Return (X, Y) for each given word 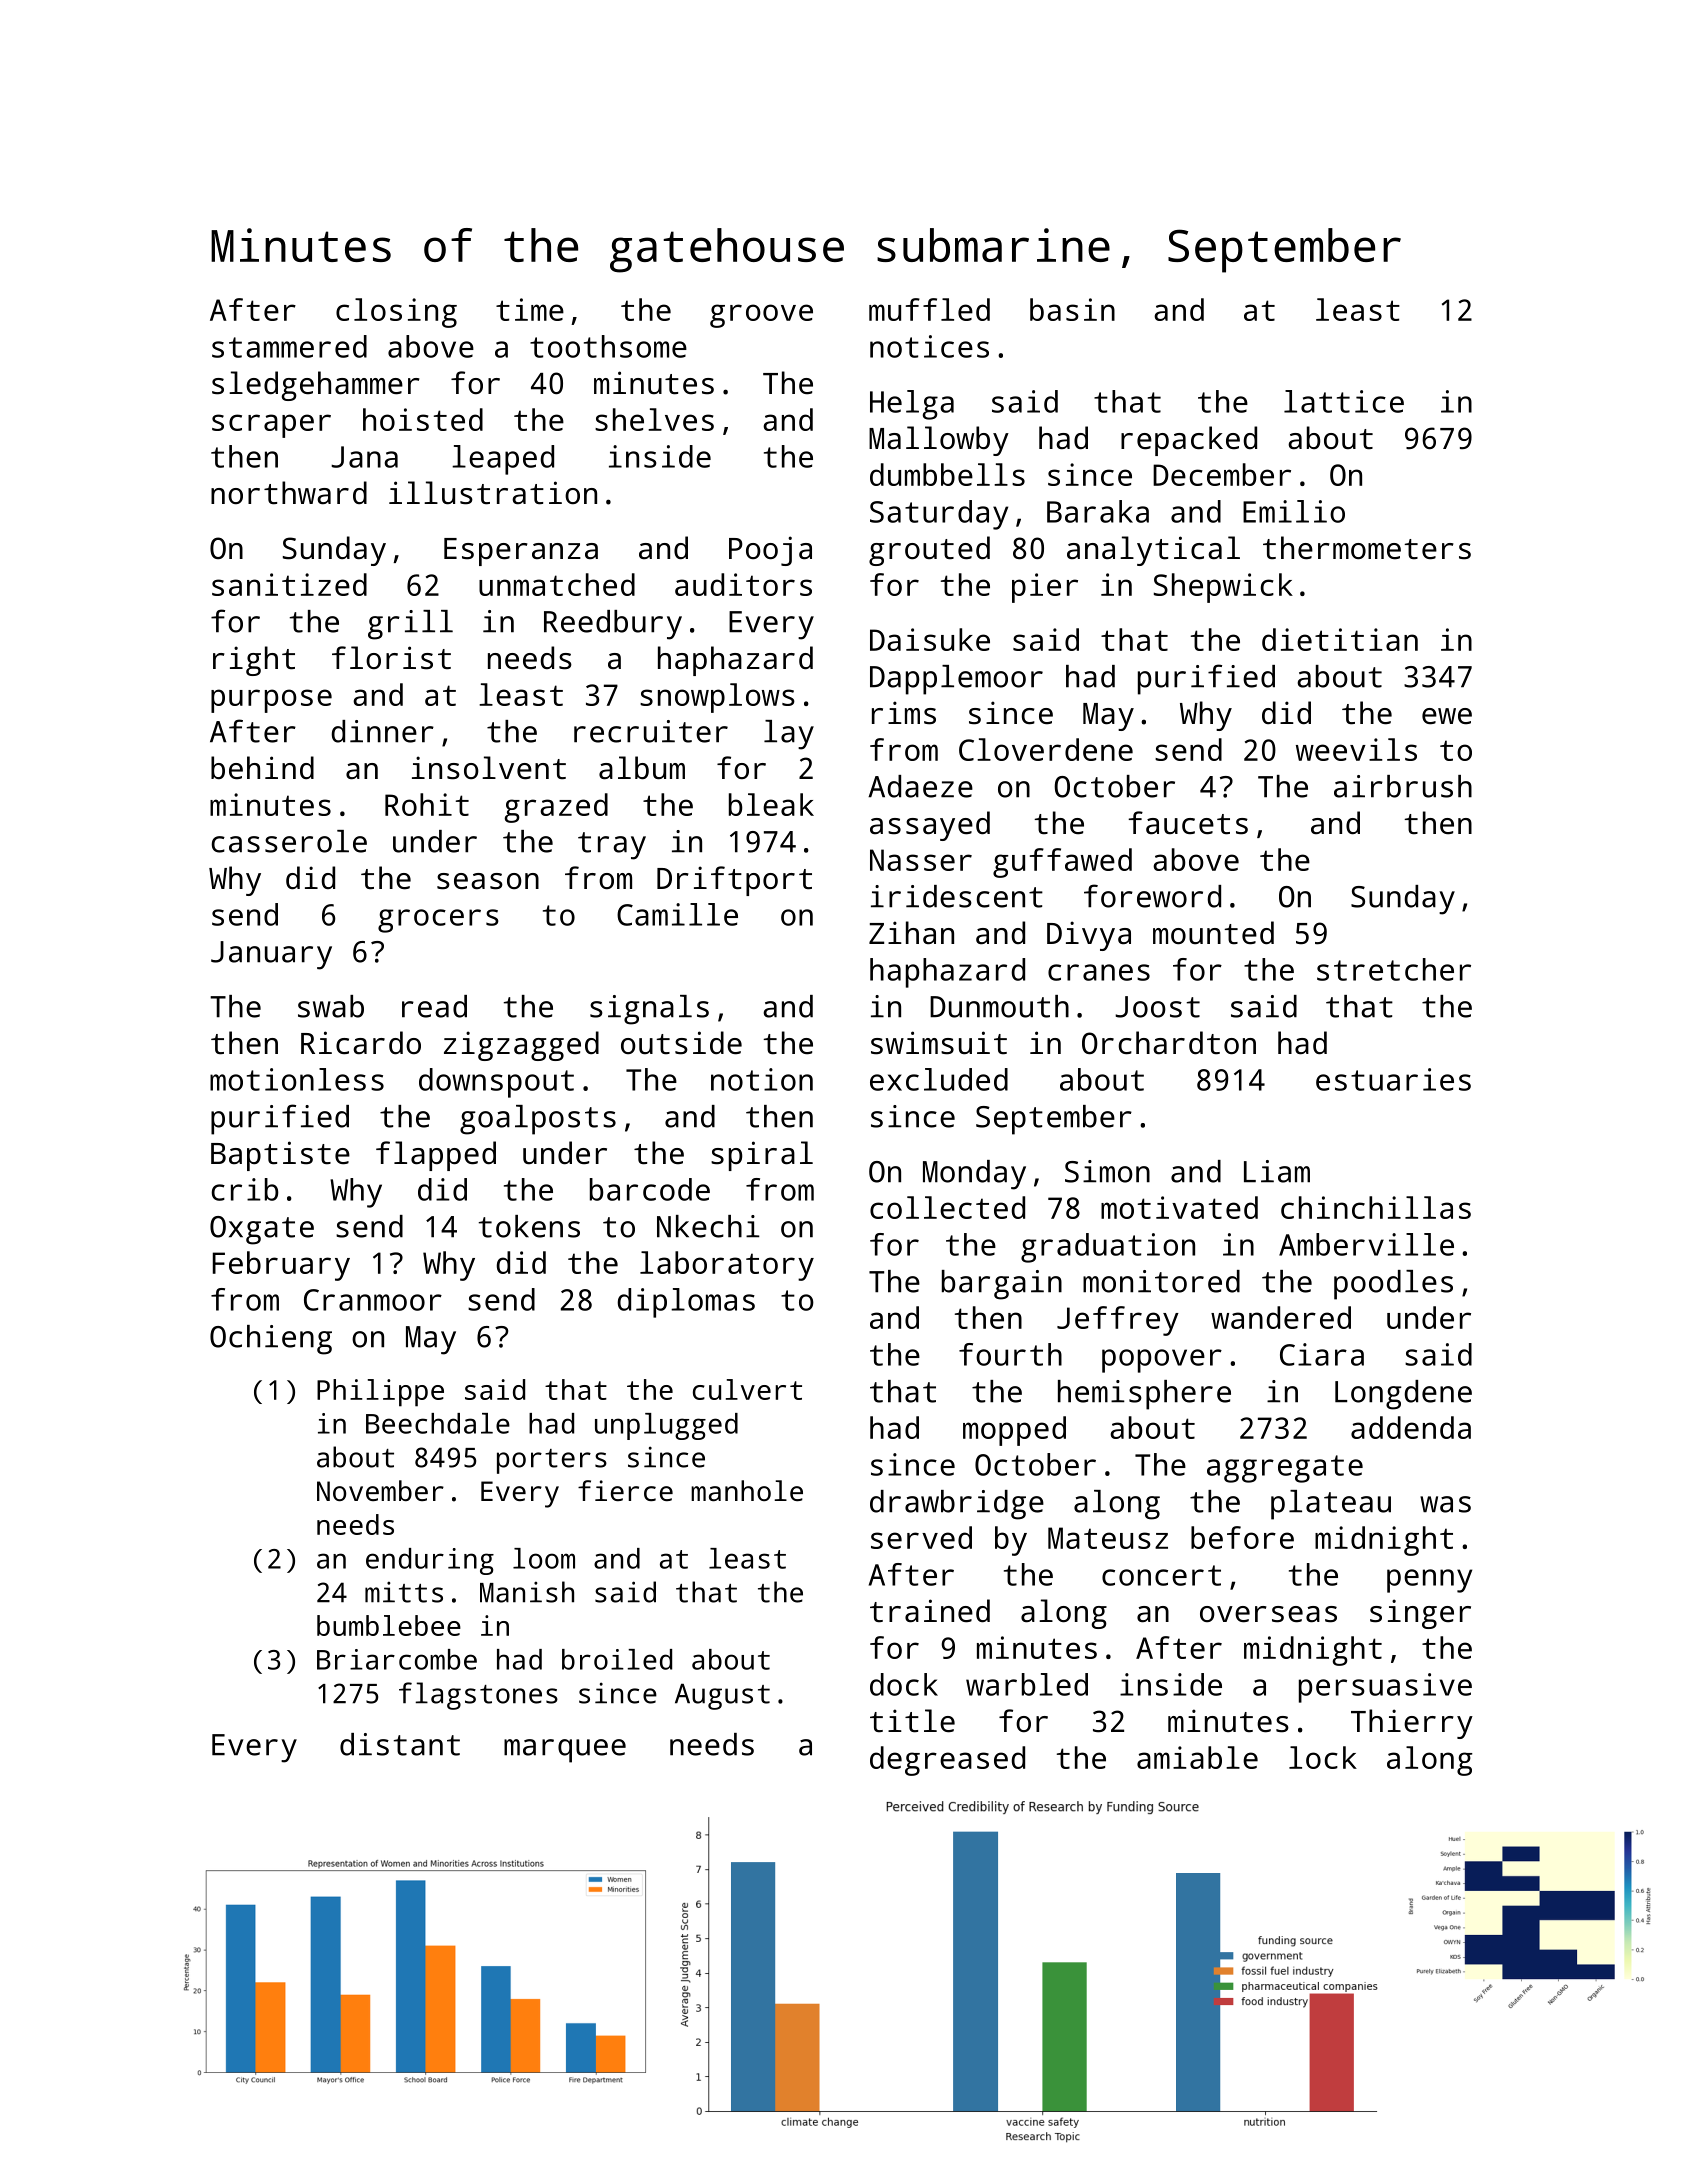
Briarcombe (397, 1659)
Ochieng (271, 1340)
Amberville (1366, 1244)
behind (262, 768)
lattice (1344, 401)
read (434, 1006)
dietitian (1340, 639)
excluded (939, 1079)
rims (904, 713)
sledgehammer (316, 386)
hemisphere (1144, 1395)
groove (761, 316)
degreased (947, 1761)
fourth (1010, 1354)
